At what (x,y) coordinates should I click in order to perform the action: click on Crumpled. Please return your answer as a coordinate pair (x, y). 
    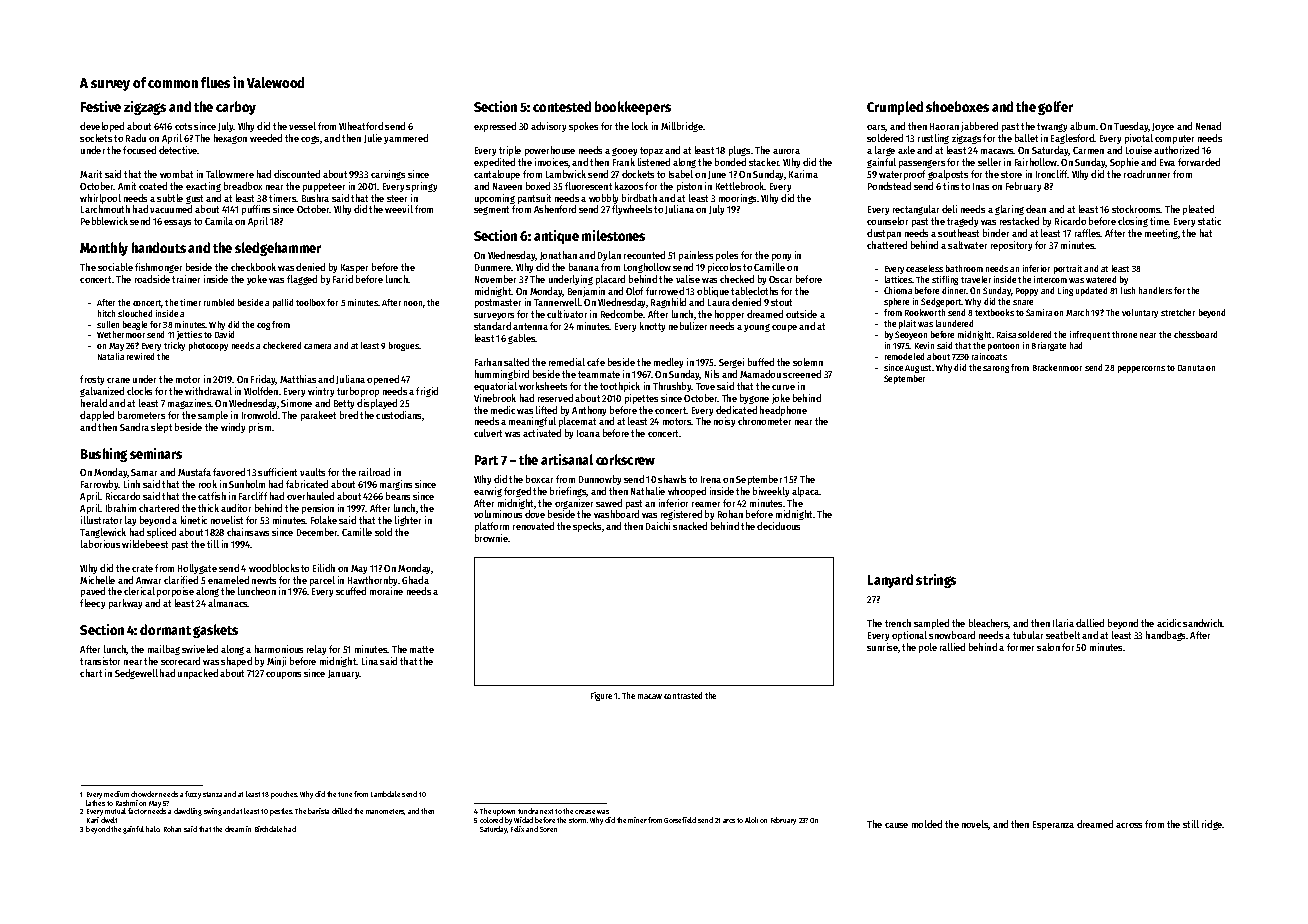
    Looking at the image, I should click on (895, 108).
